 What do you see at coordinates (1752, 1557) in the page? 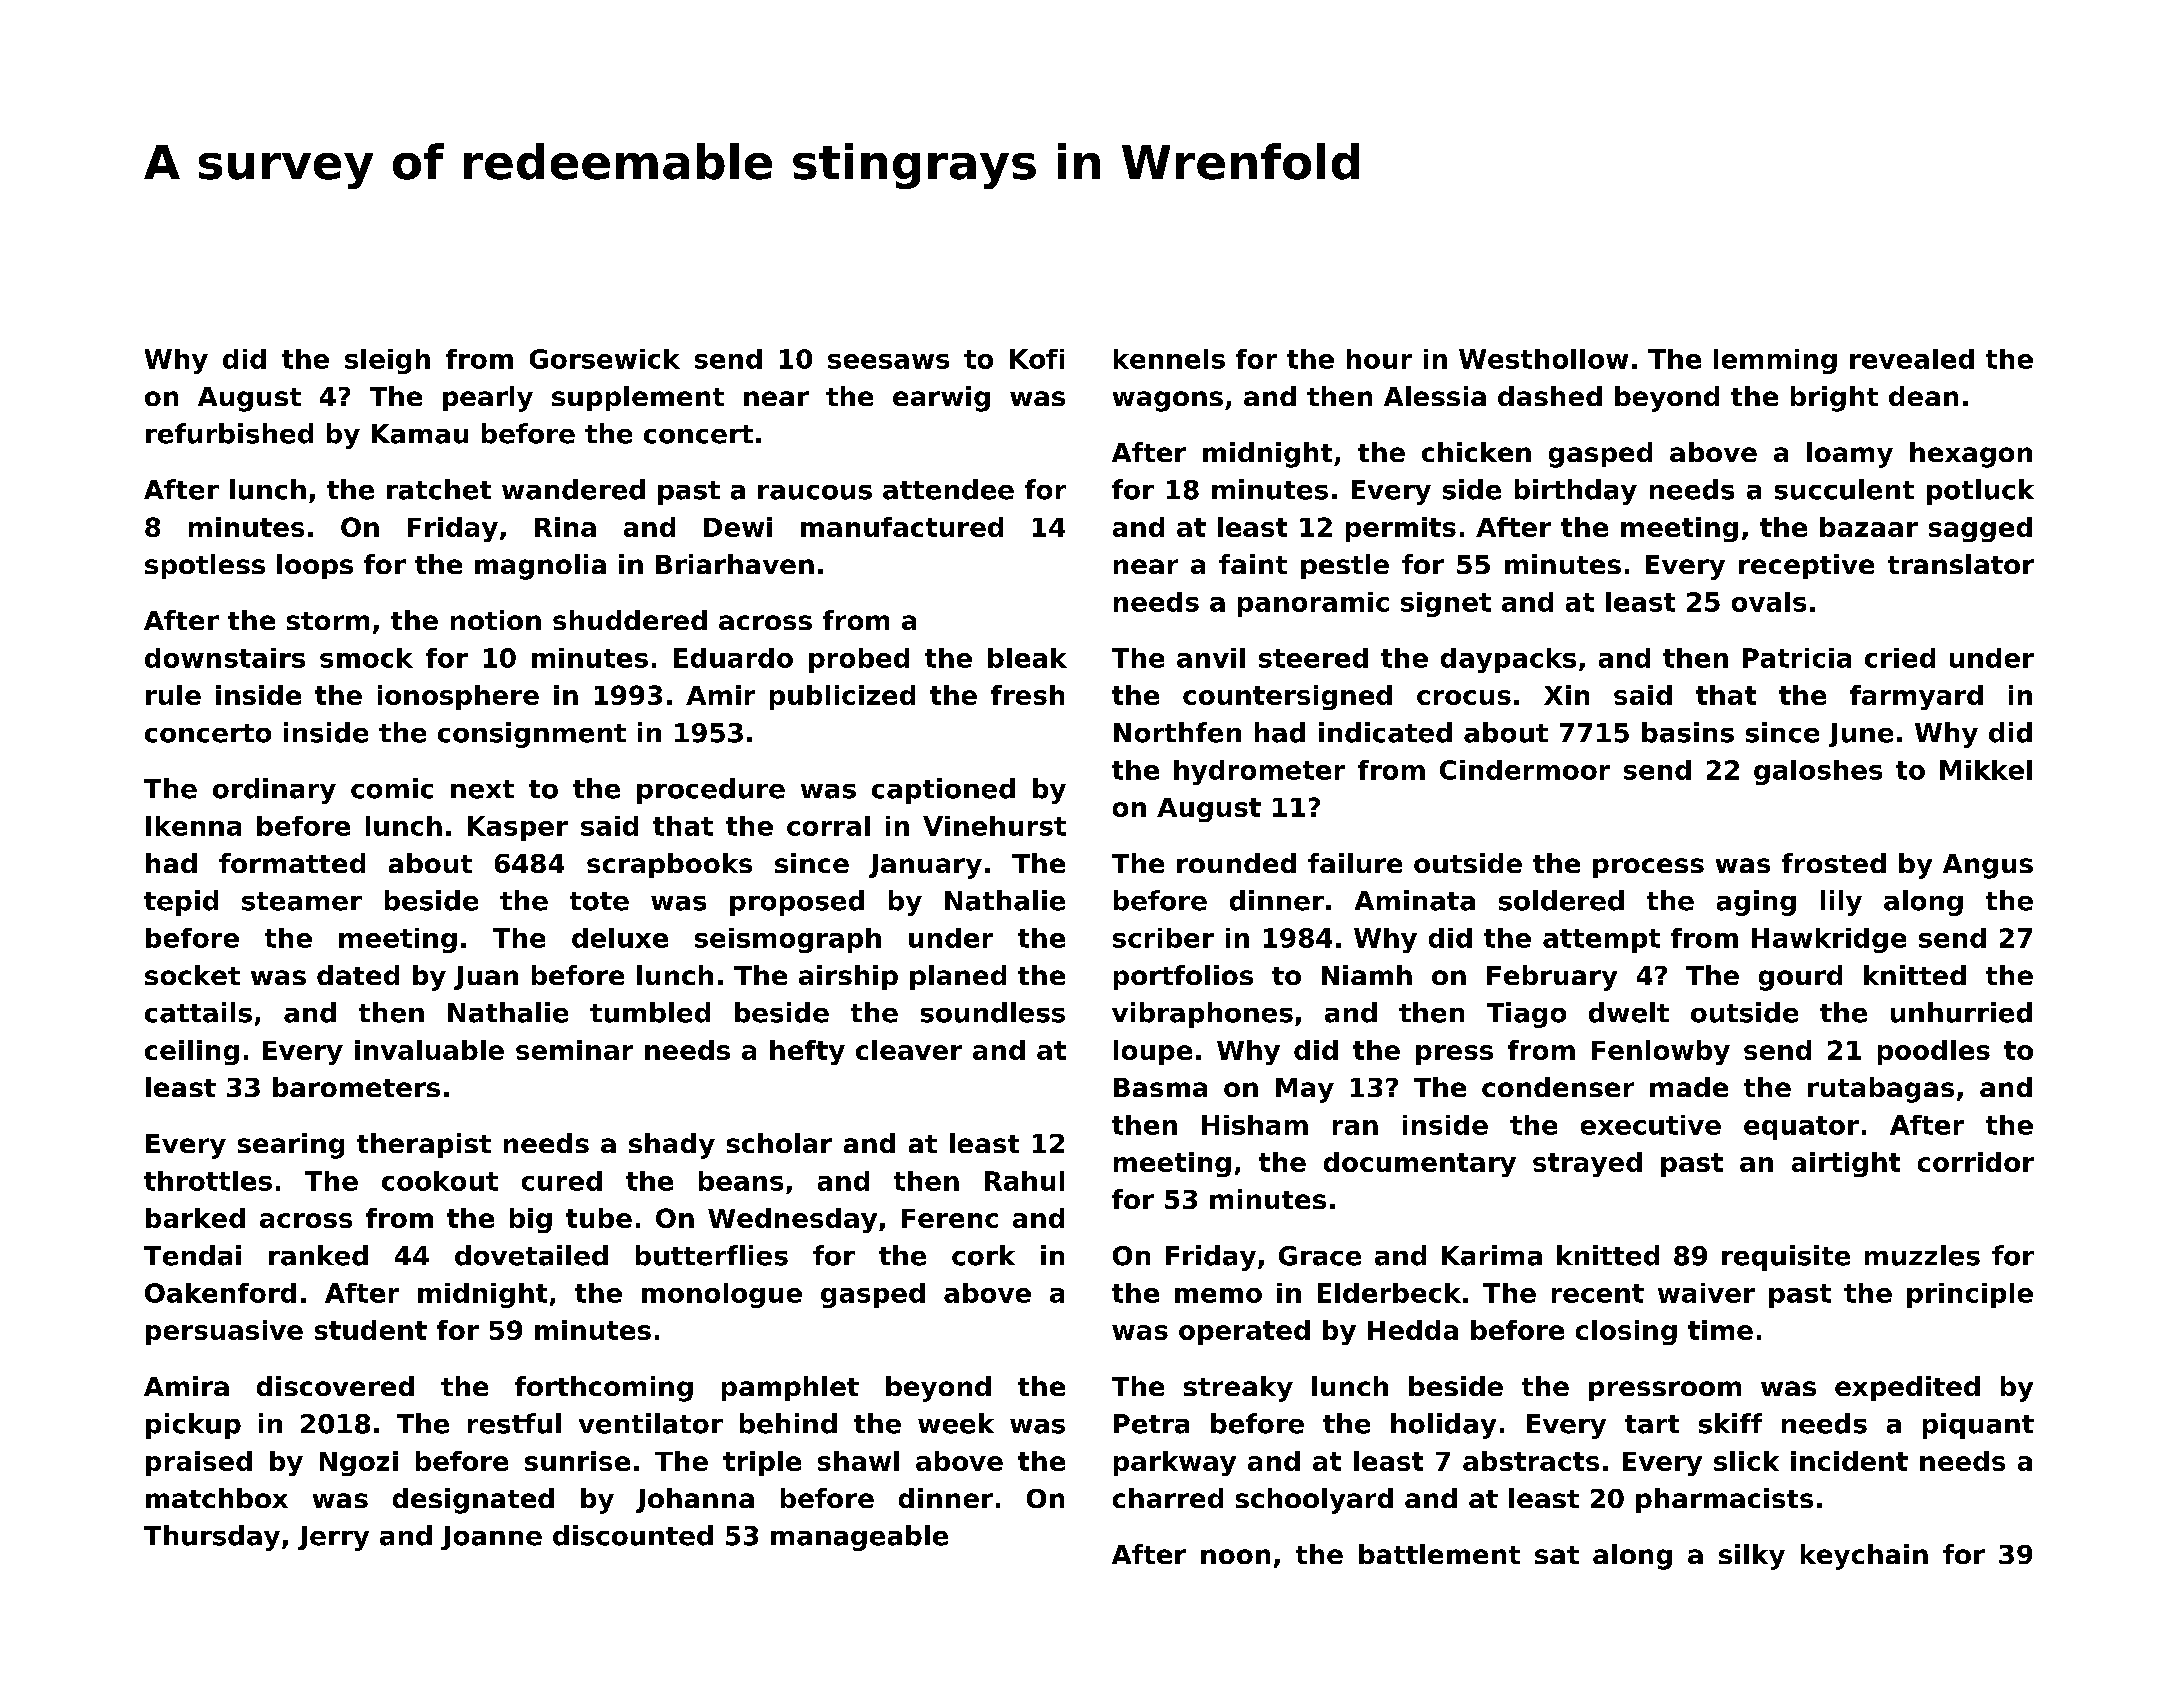
I see `silky` at bounding box center [1752, 1557].
